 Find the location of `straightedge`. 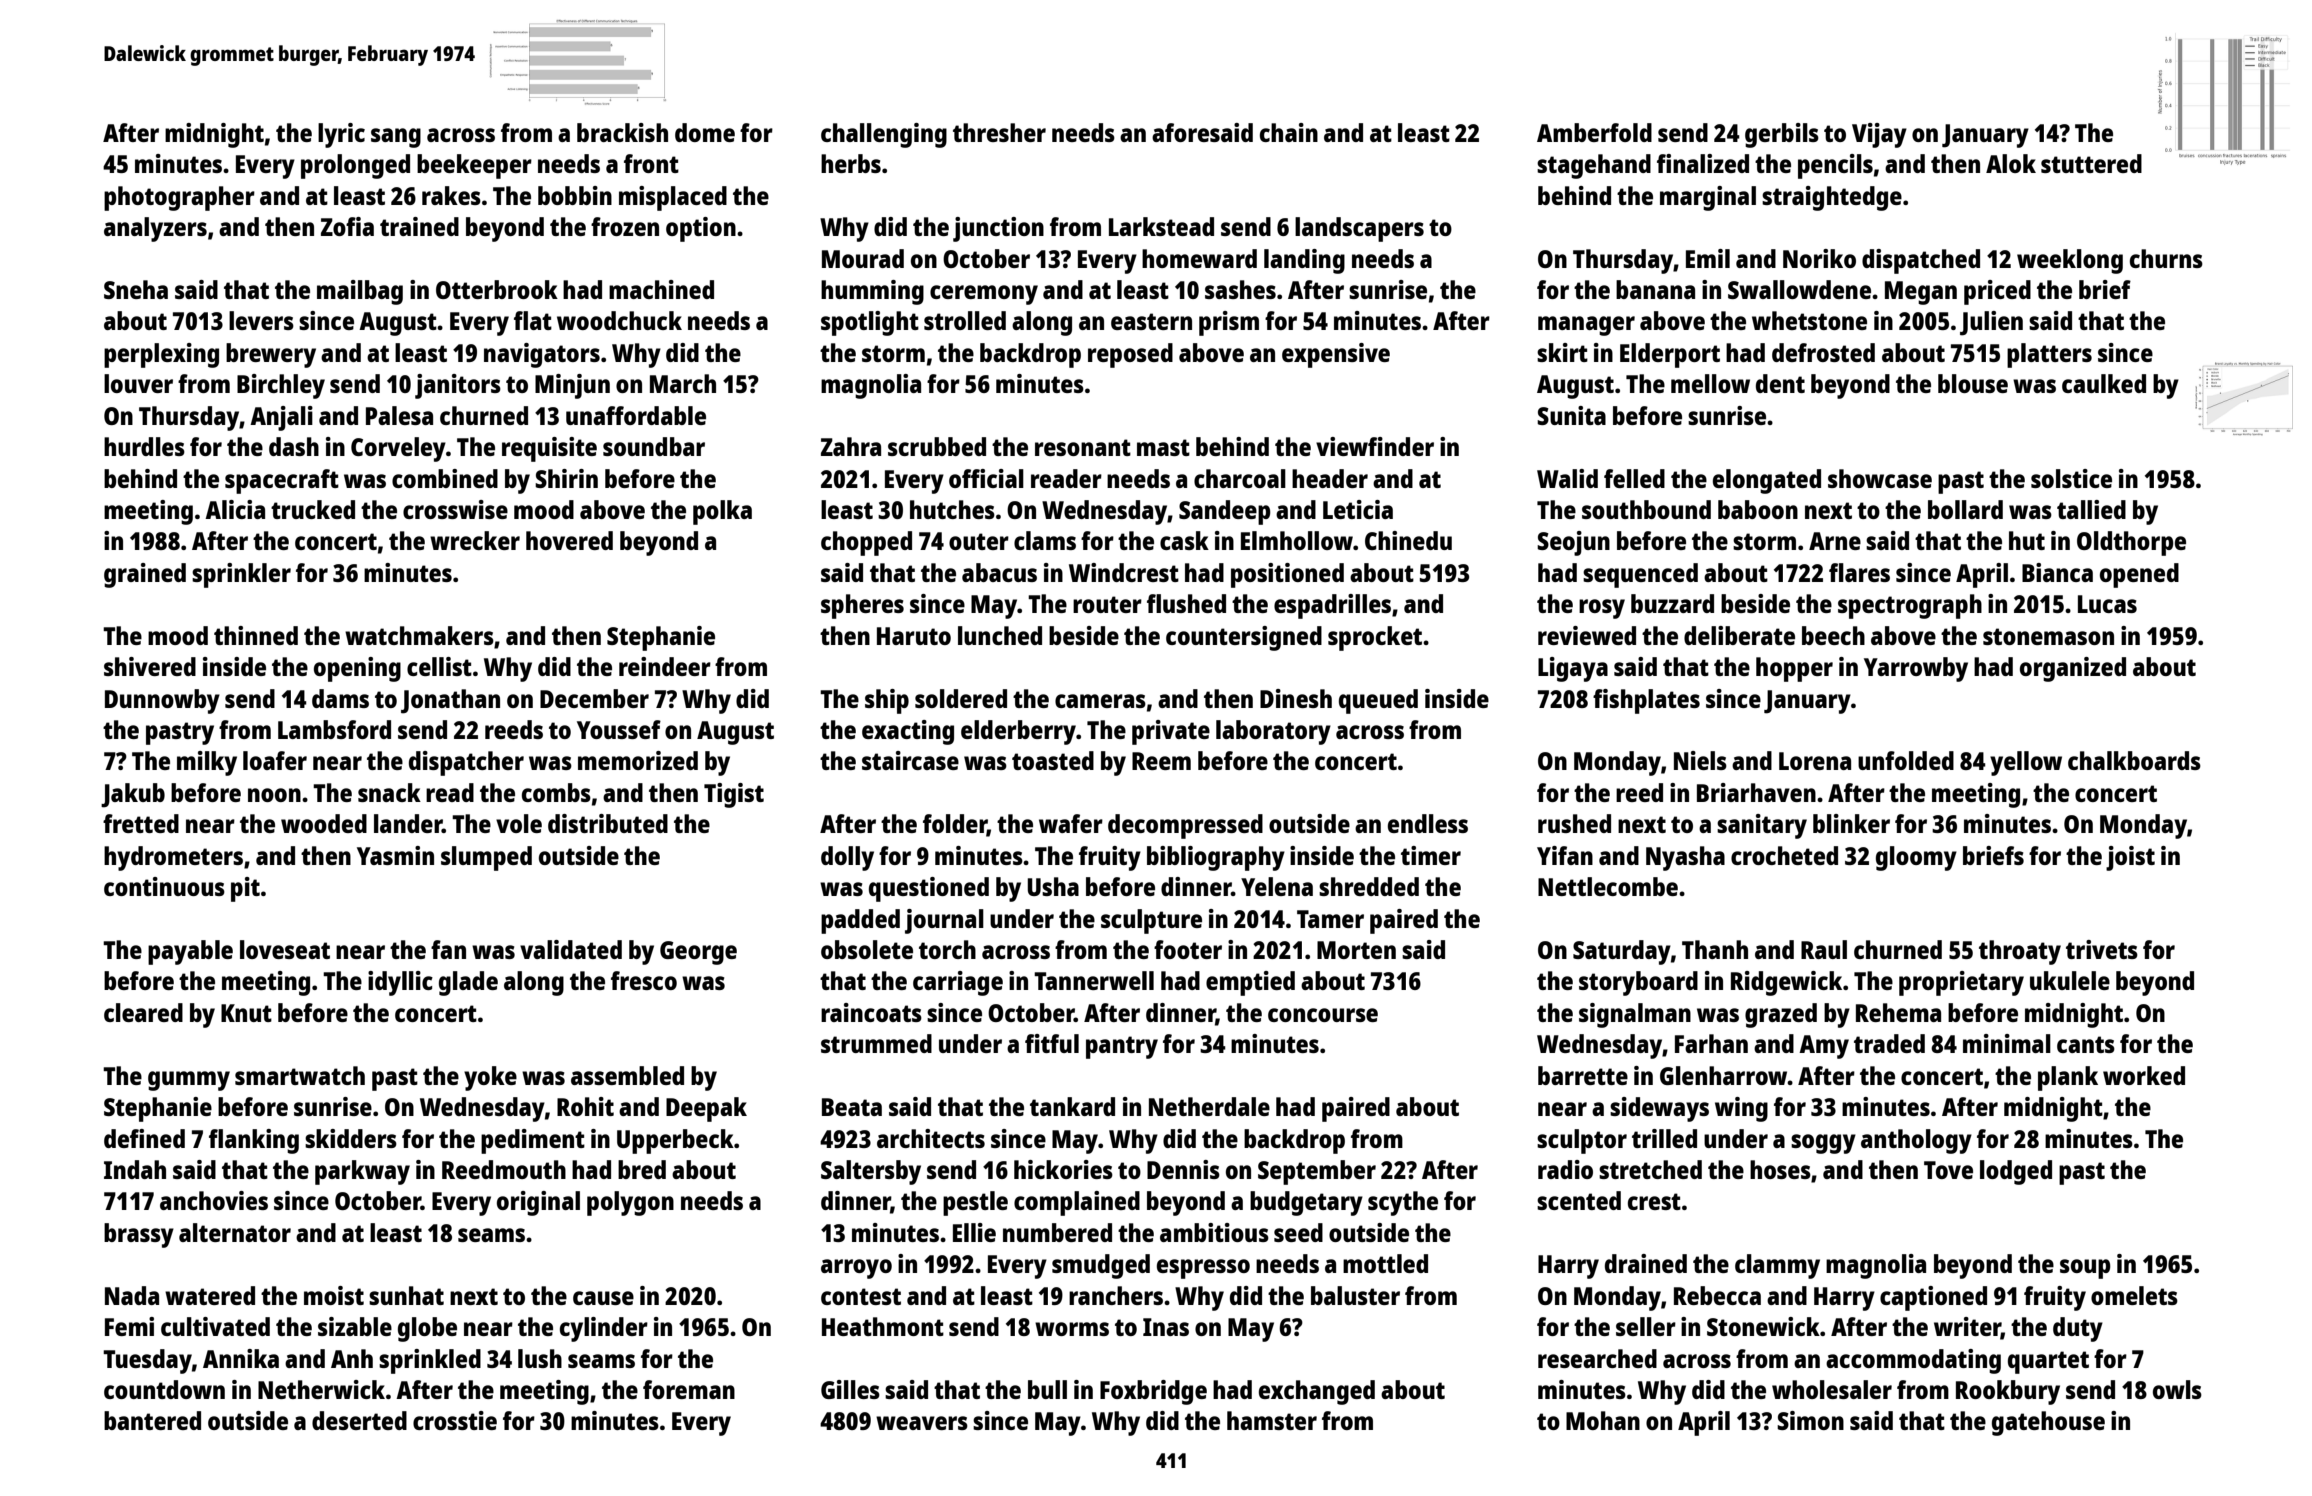

straightedge is located at coordinates (1832, 198).
